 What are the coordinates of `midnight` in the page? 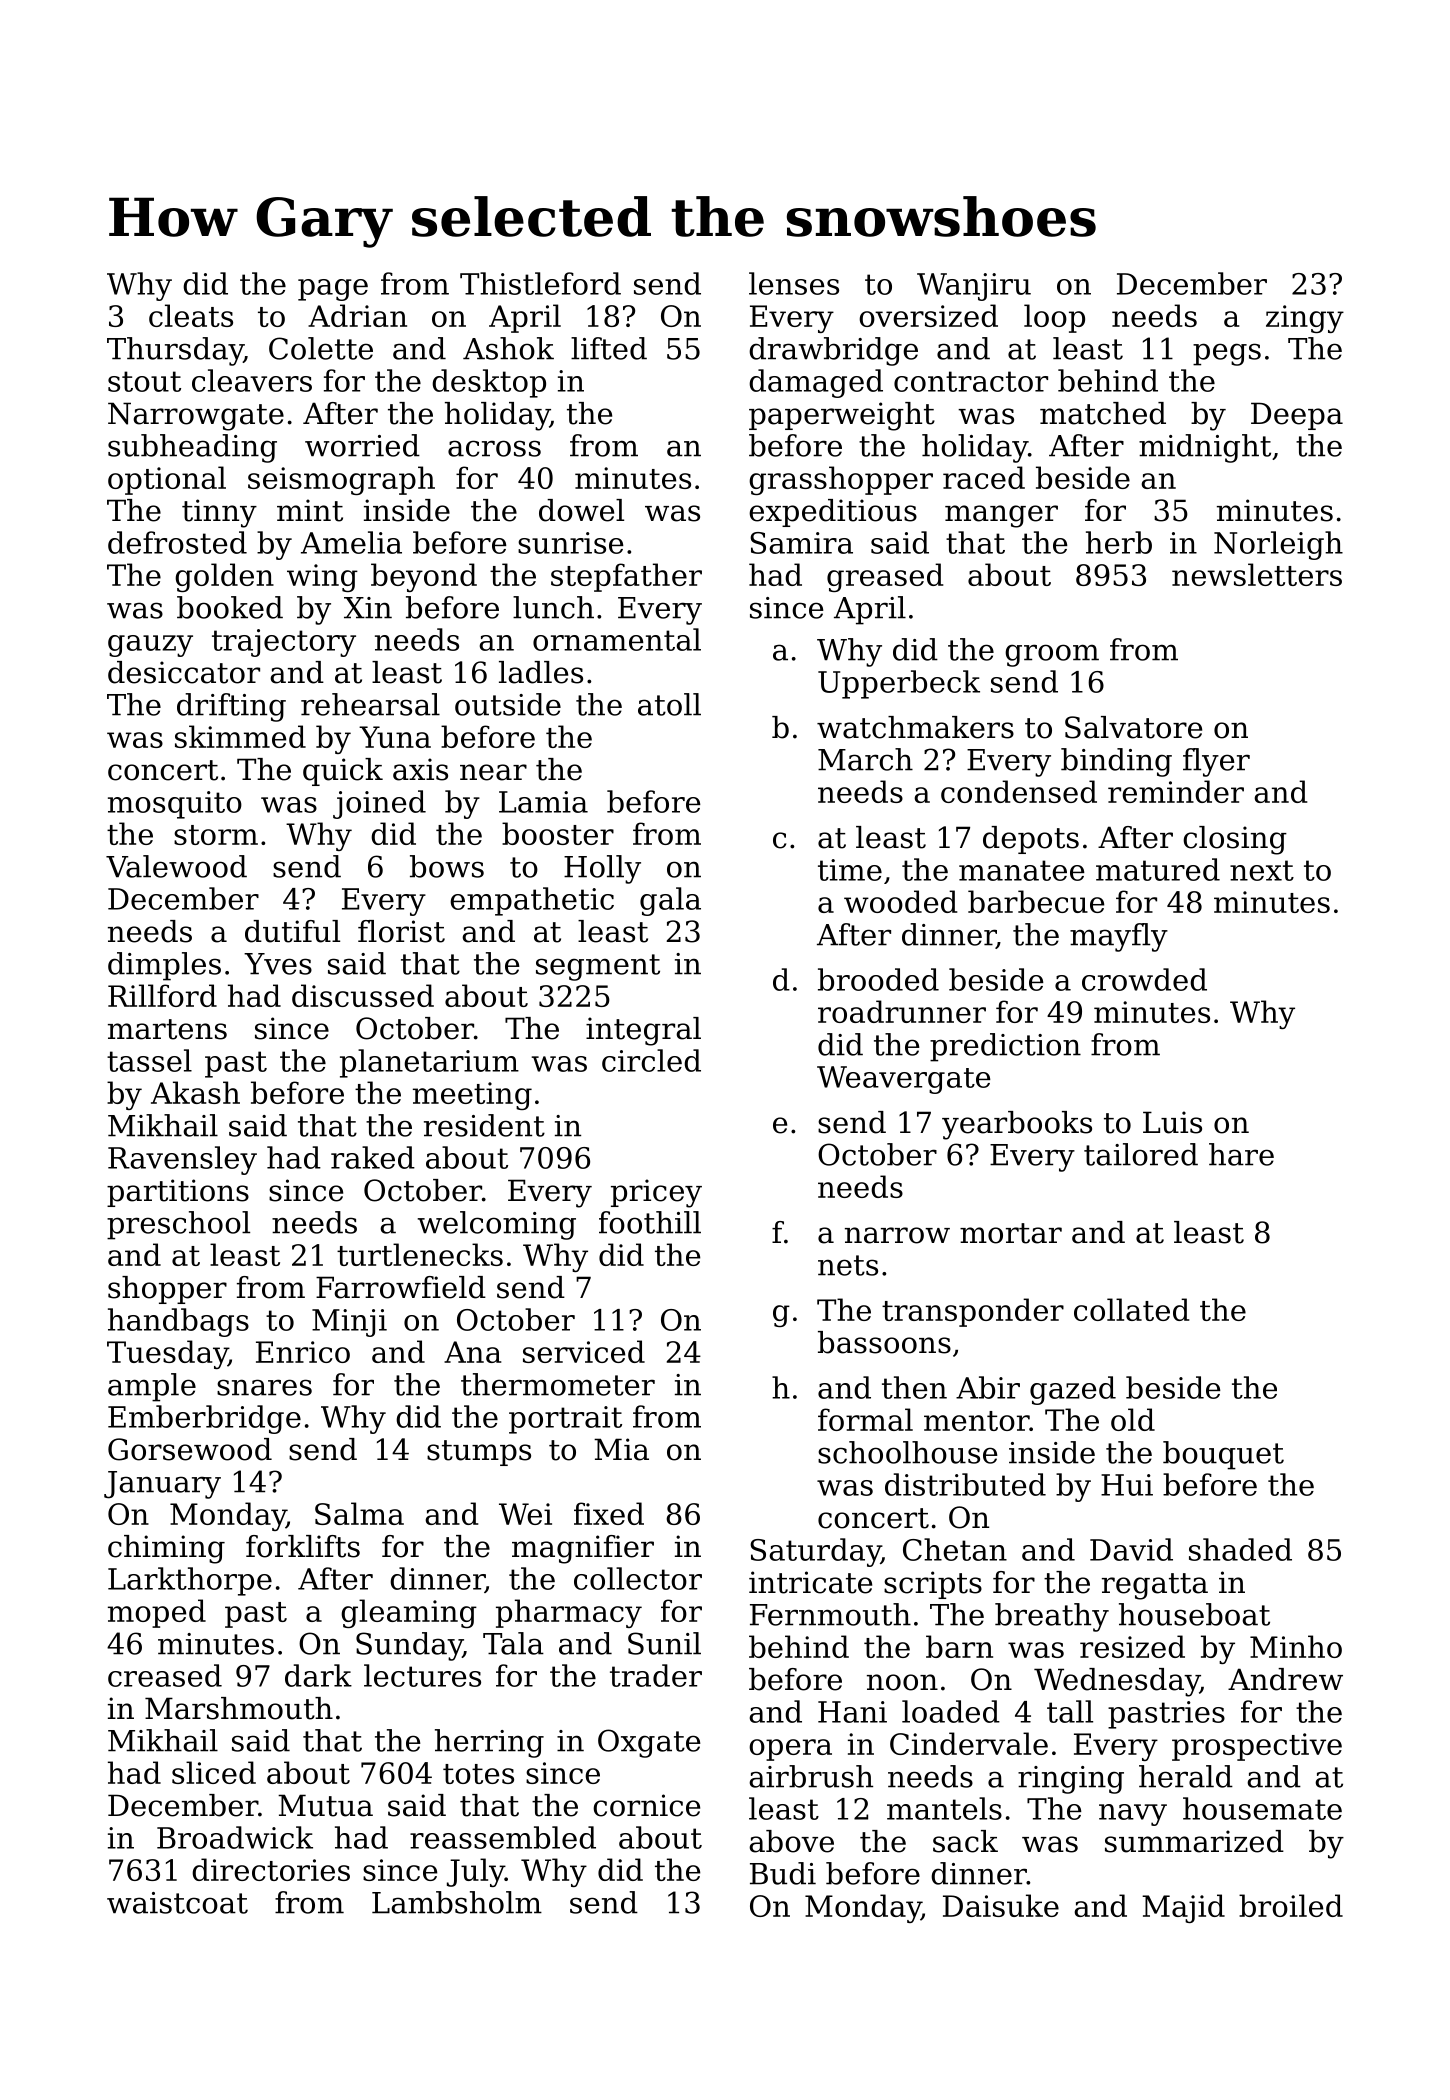 It's located at (1205, 448).
